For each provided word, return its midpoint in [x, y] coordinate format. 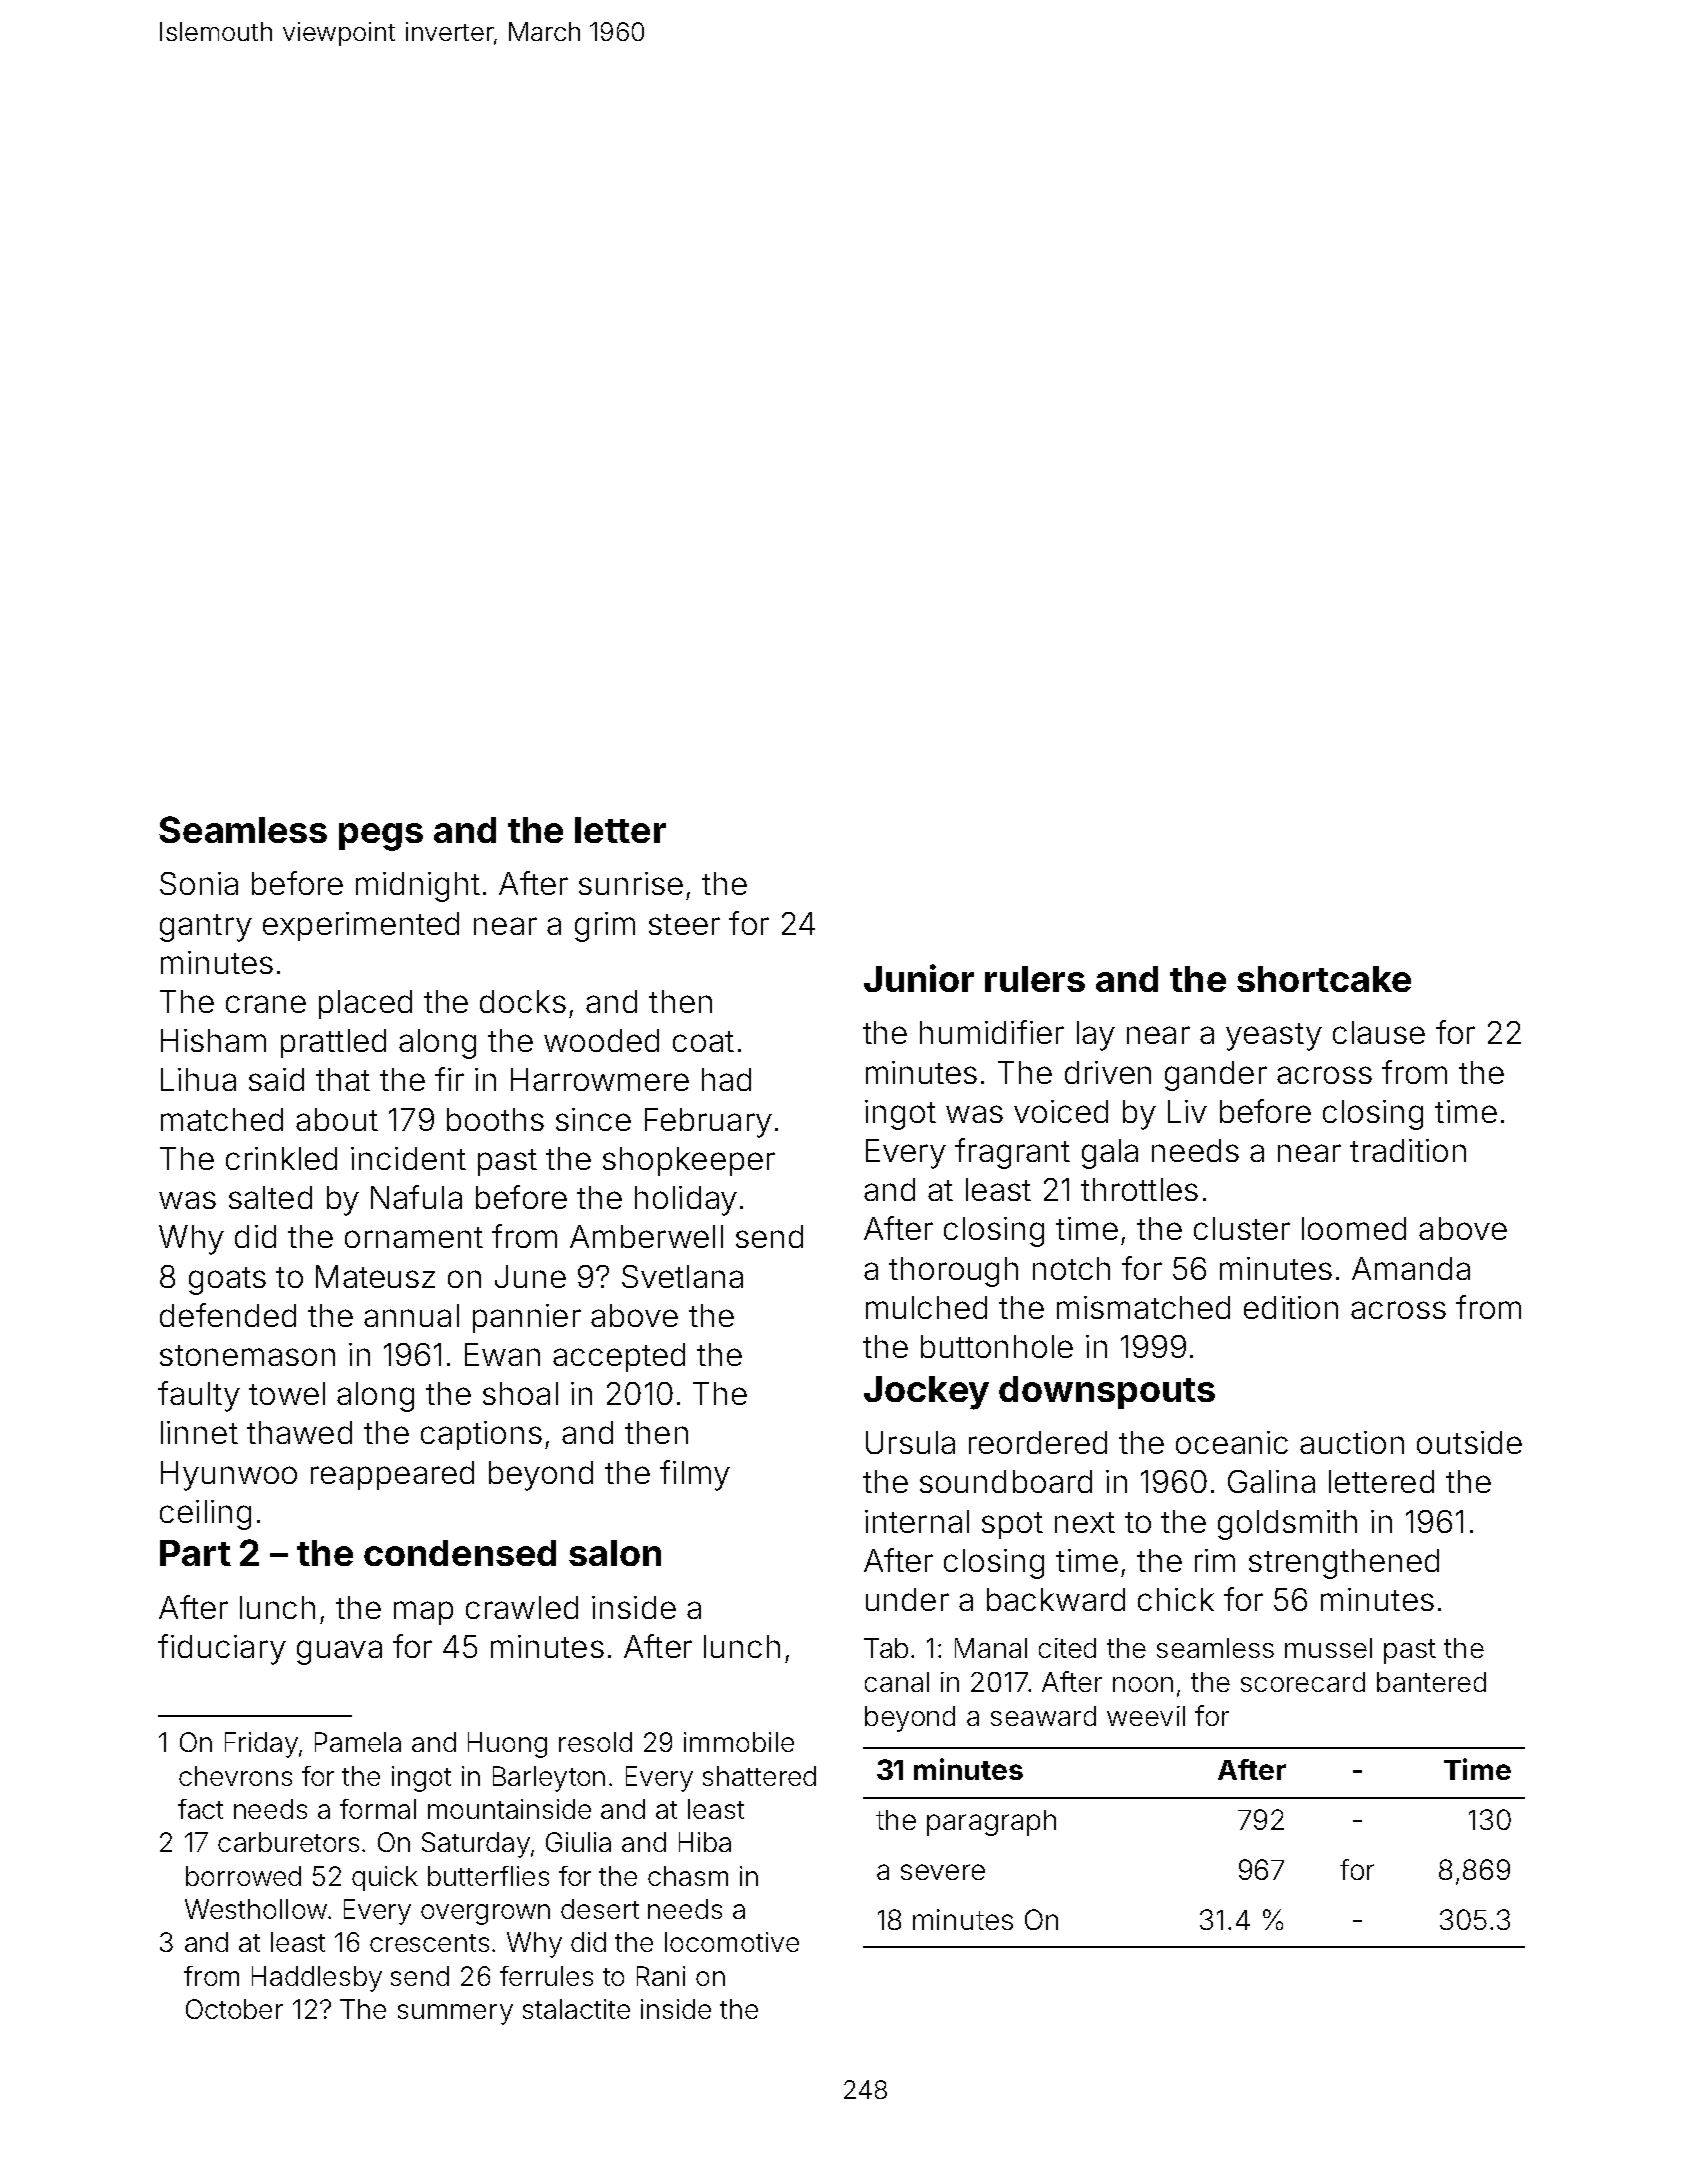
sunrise [631, 883]
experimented [361, 926]
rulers [1035, 979]
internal [917, 1521]
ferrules [546, 1976]
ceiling [205, 1515]
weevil [1146, 1716]
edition [1291, 1307]
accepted [619, 1357]
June [530, 1276]
